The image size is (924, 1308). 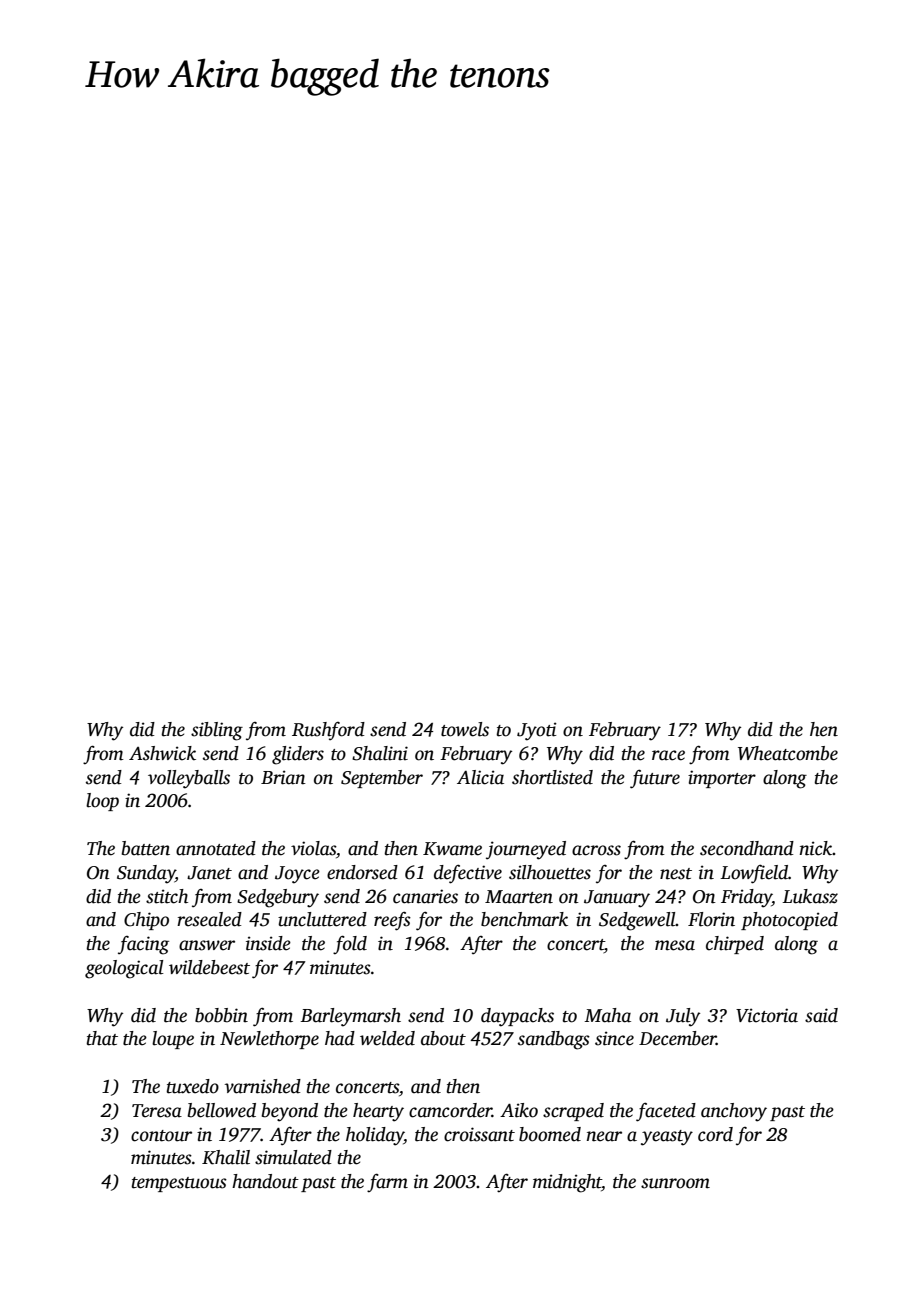 I want to click on sibling, so click(x=217, y=731).
